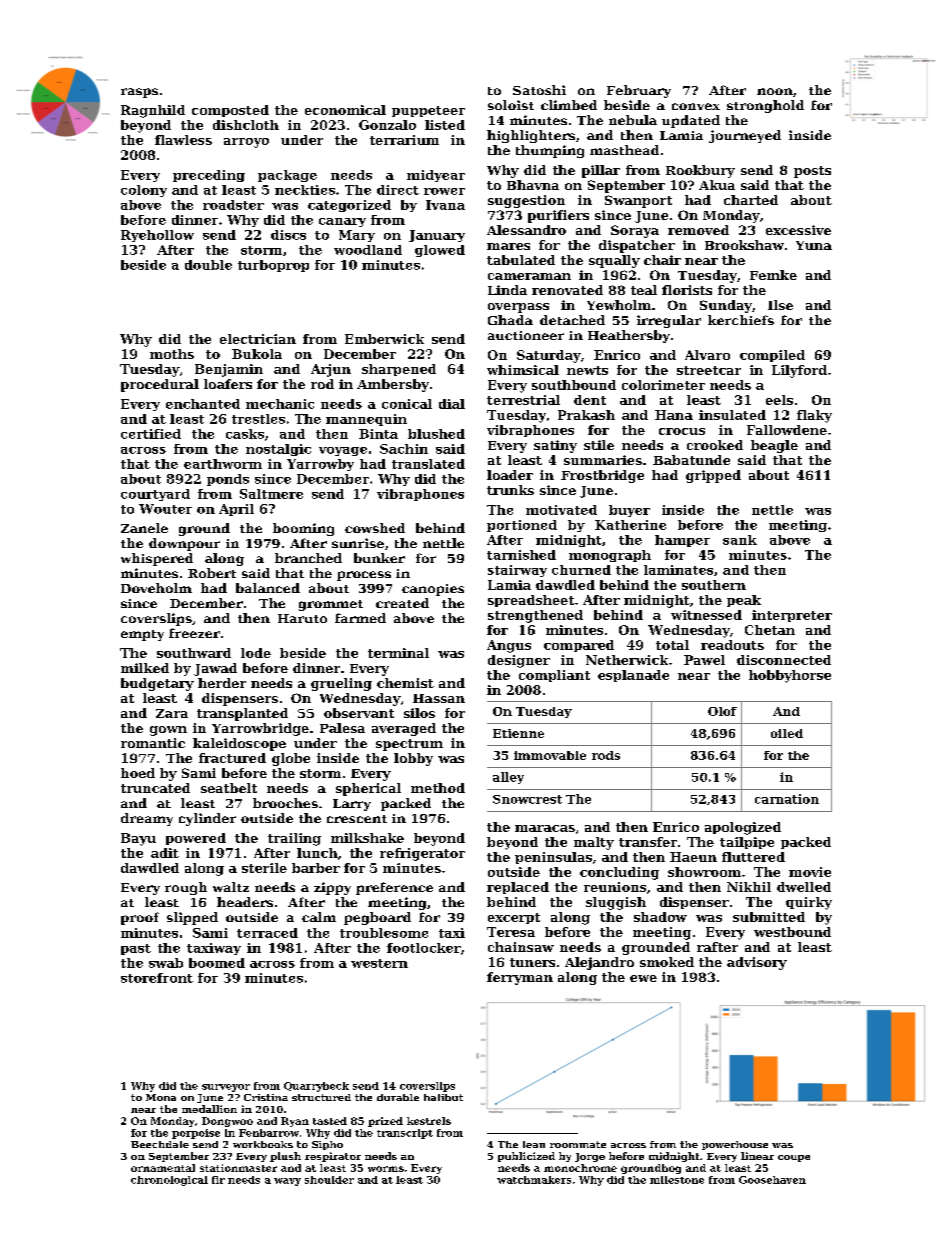  What do you see at coordinates (539, 90) in the page?
I see `Satoshi` at bounding box center [539, 90].
